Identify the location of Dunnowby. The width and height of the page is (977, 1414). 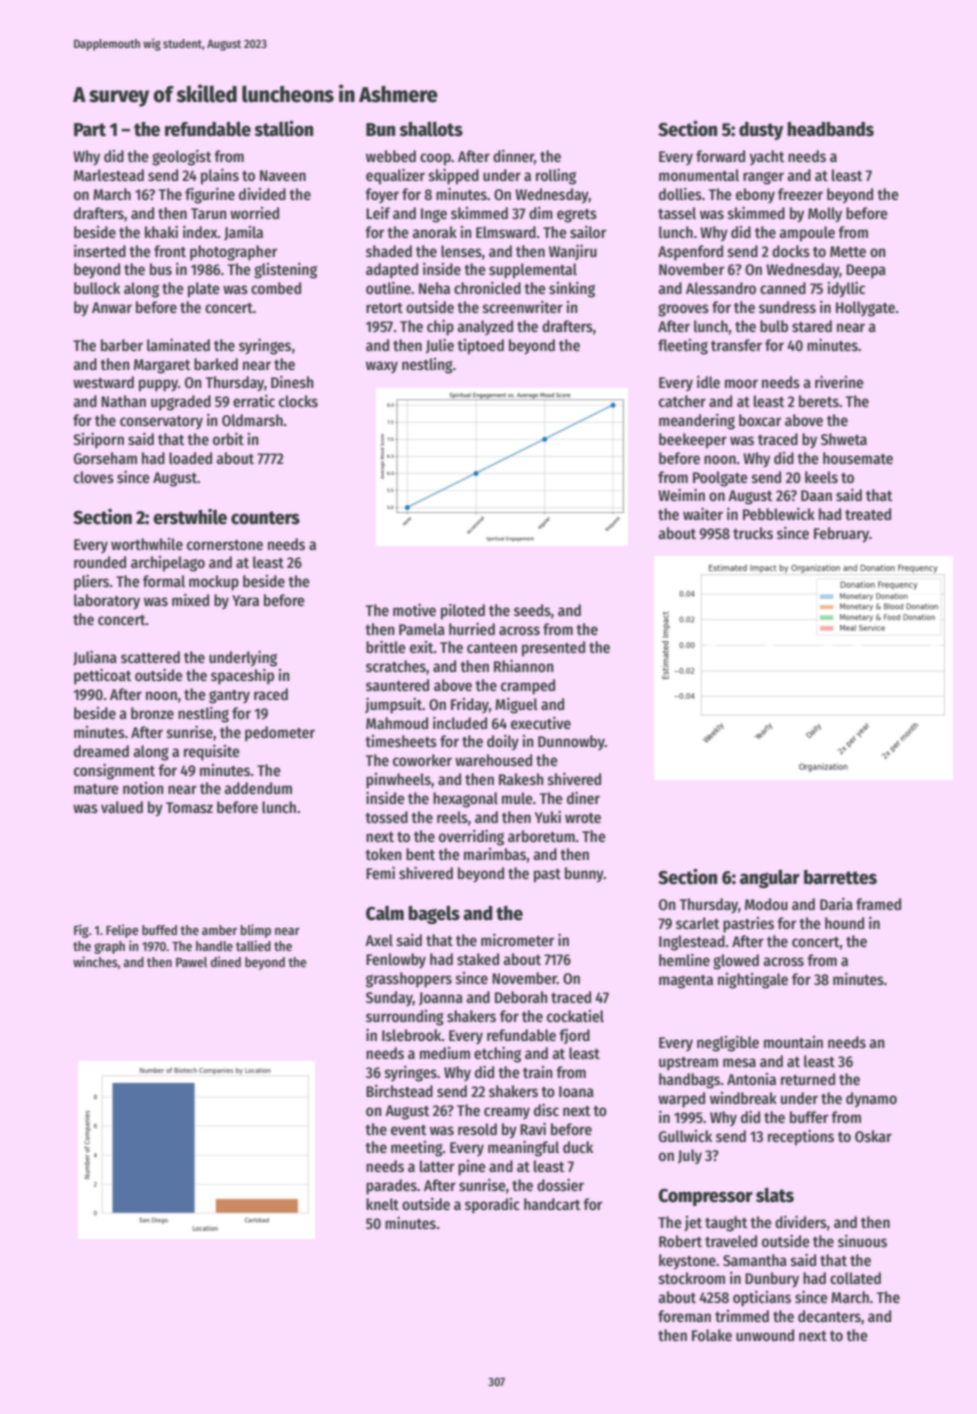
(571, 742).
